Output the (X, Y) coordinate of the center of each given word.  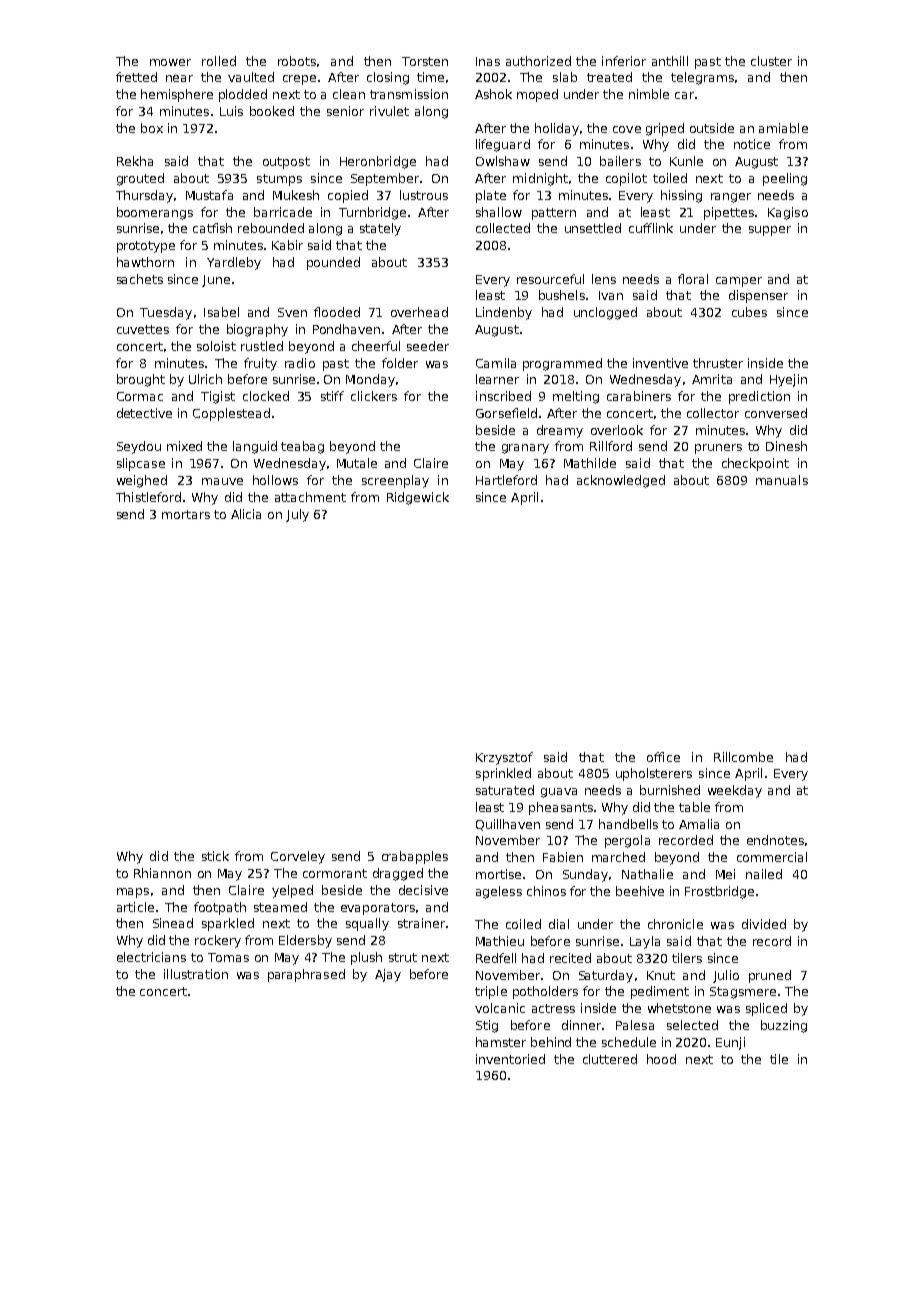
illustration (196, 974)
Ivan (611, 295)
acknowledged (621, 481)
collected (503, 228)
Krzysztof (504, 758)
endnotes (775, 840)
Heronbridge (378, 162)
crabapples (415, 857)
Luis (231, 111)
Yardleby (234, 263)
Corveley (298, 857)
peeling (785, 179)
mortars (186, 514)
